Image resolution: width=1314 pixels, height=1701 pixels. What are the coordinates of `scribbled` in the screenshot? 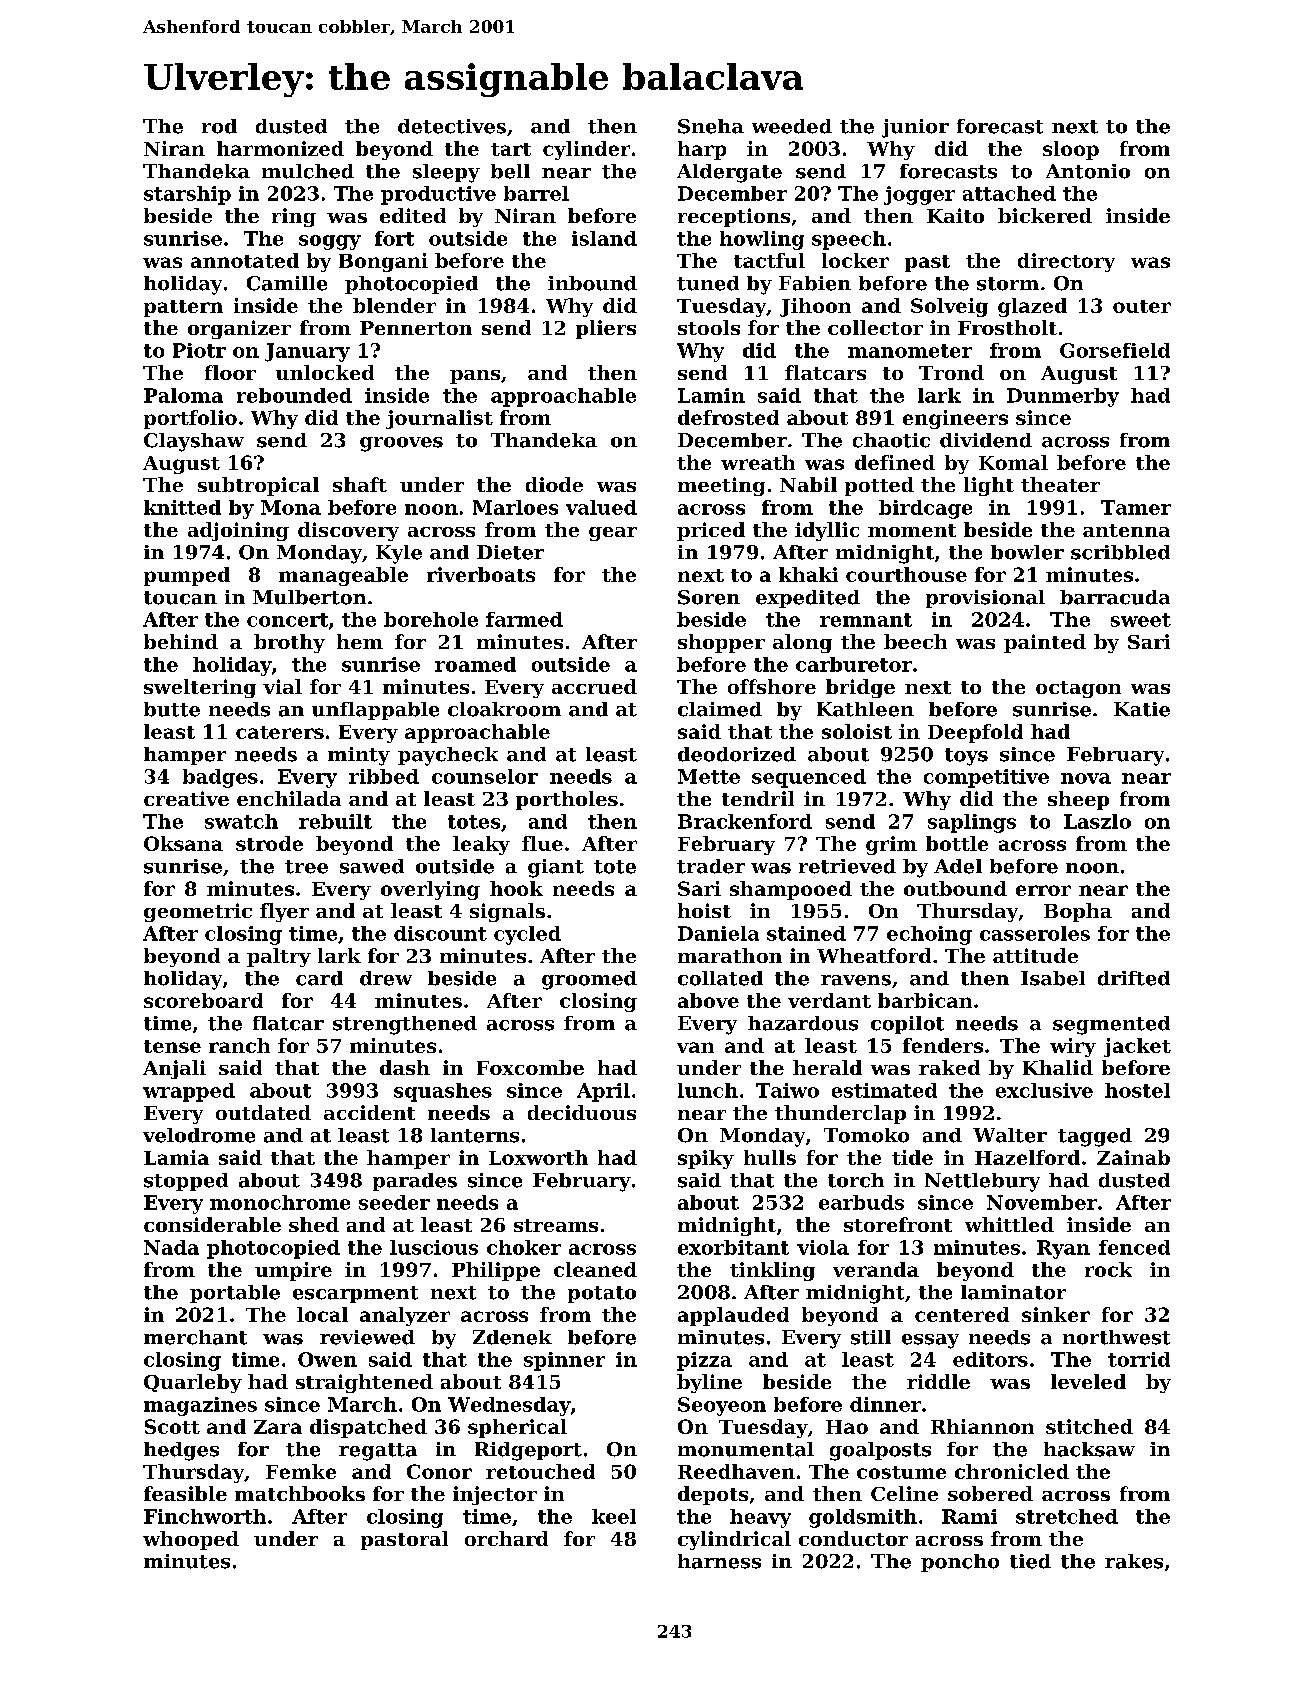 It's located at (1120, 552).
